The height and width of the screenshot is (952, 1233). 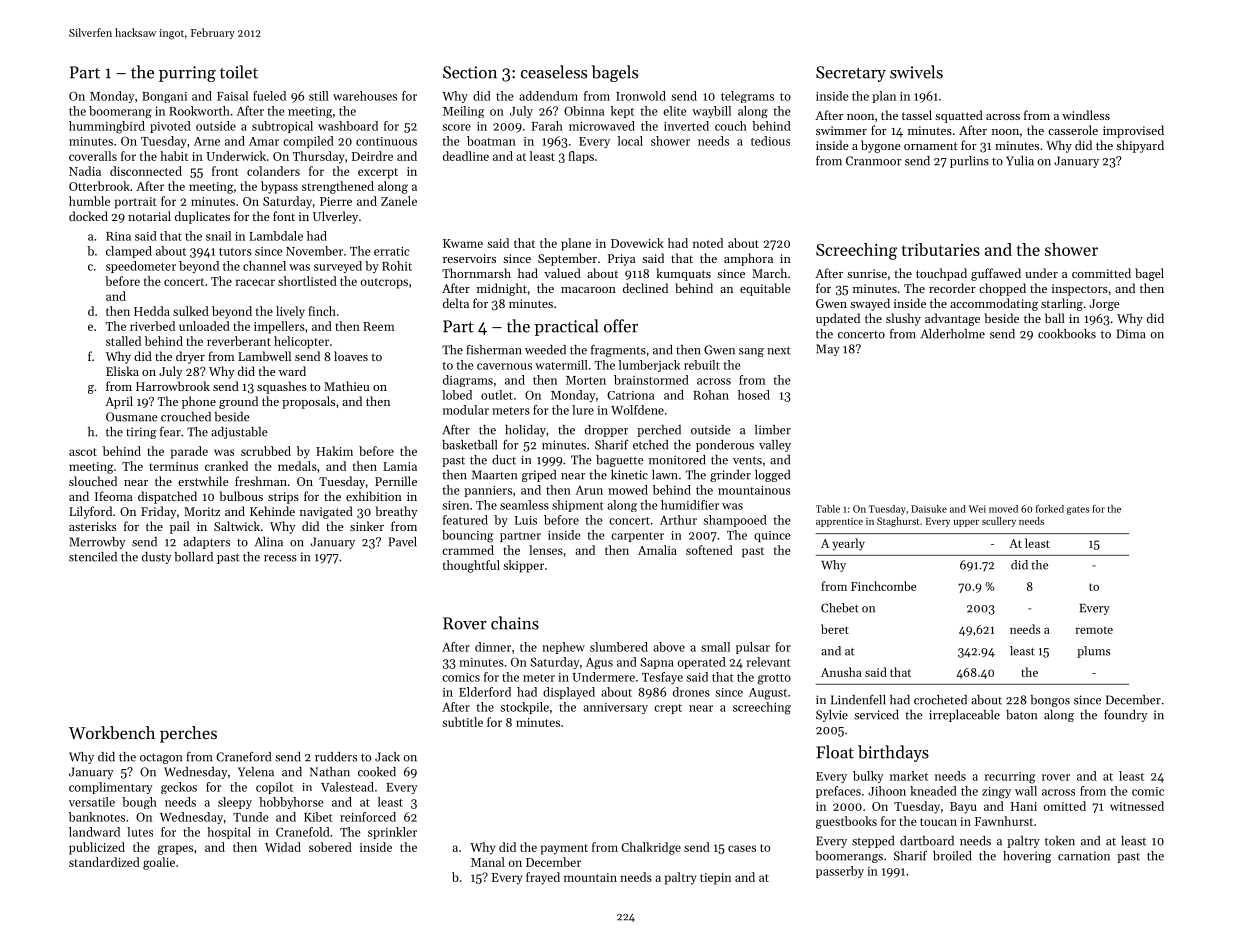 I want to click on pulsar, so click(x=753, y=648).
